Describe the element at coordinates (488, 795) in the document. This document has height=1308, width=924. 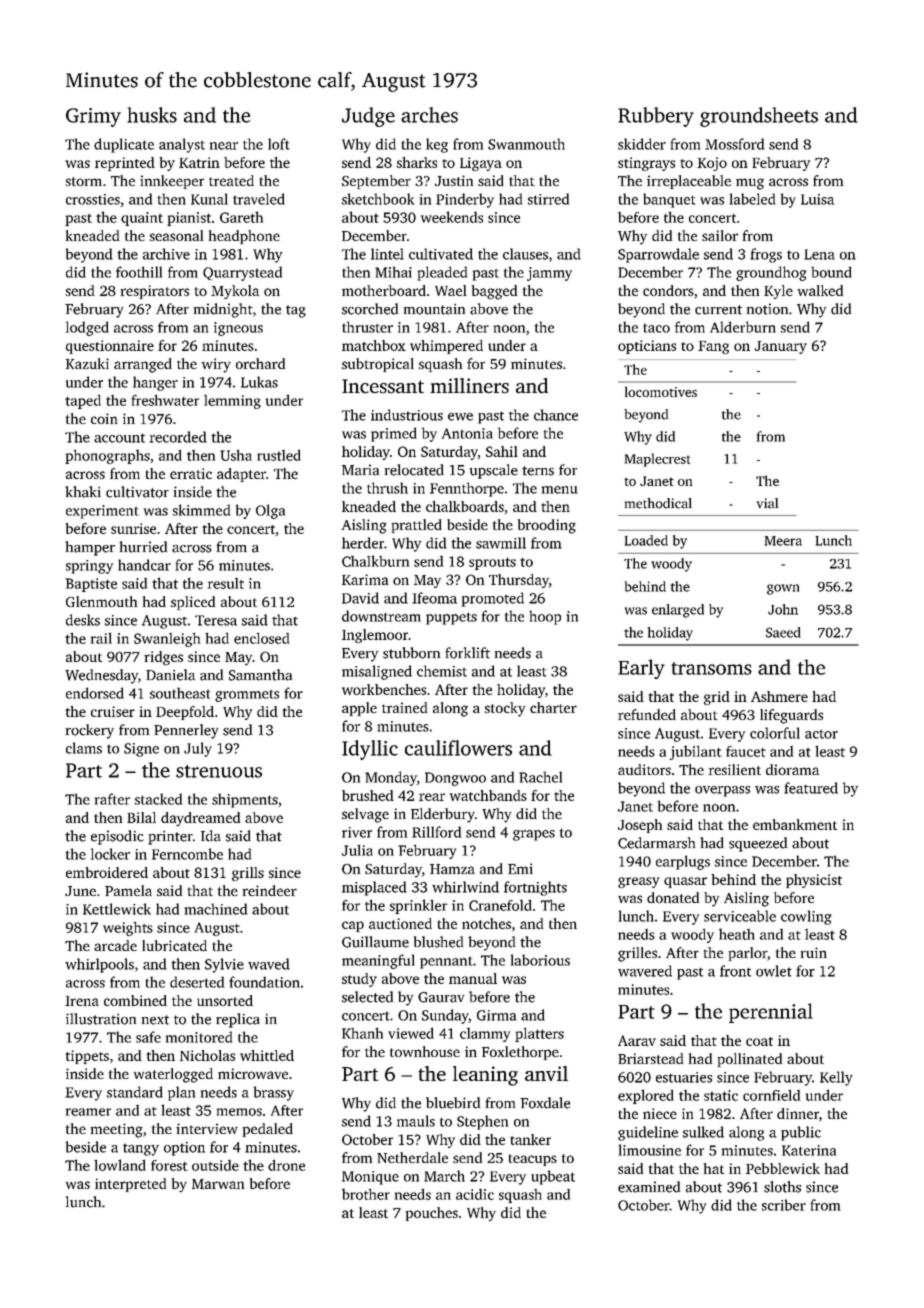
I see `watchbands` at that location.
